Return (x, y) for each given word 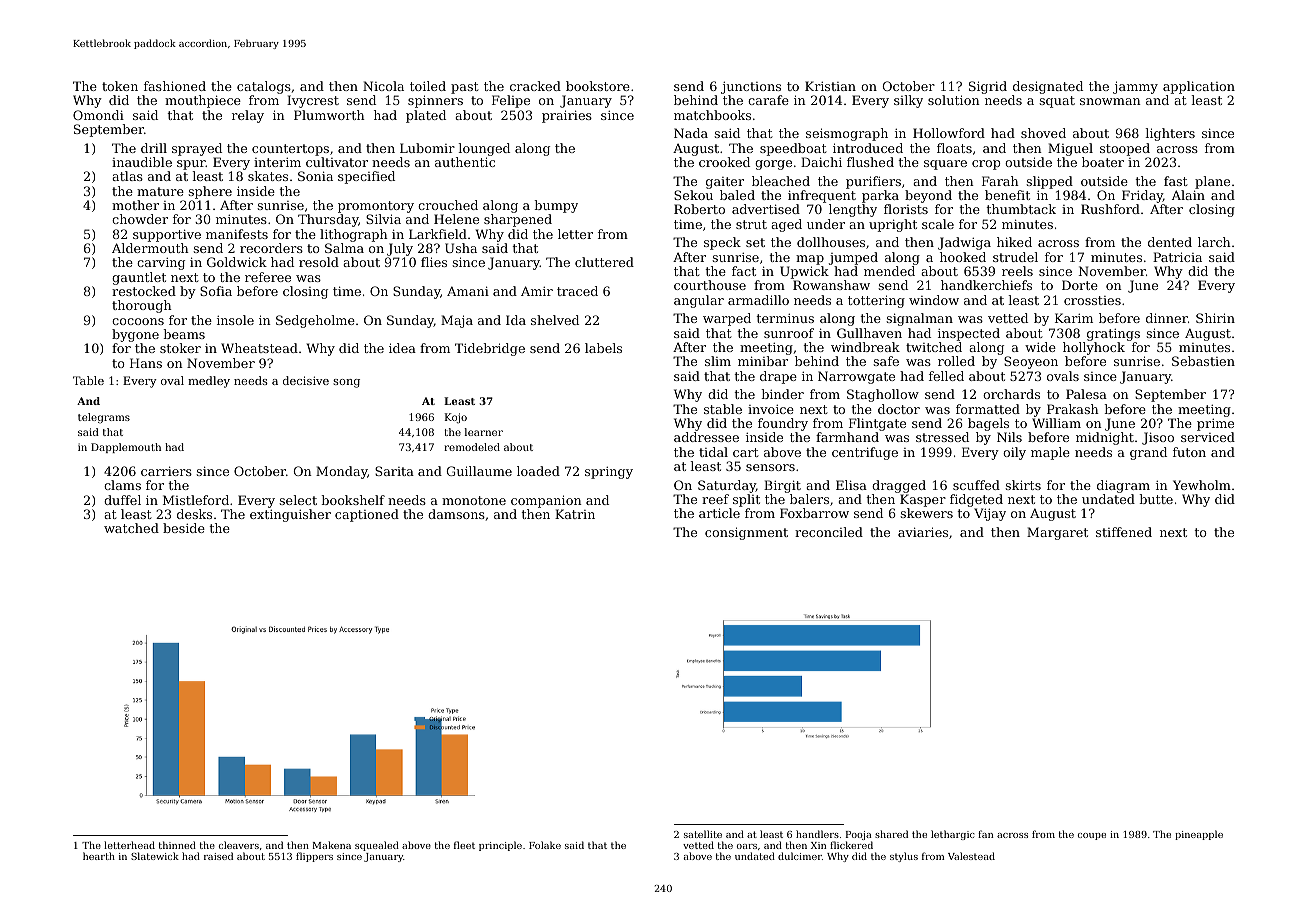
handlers (817, 834)
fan (986, 834)
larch (1214, 242)
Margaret (1057, 533)
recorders (271, 248)
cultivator (337, 162)
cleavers (239, 845)
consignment (746, 533)
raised (218, 856)
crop (986, 165)
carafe (768, 100)
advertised (766, 209)
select (298, 500)
